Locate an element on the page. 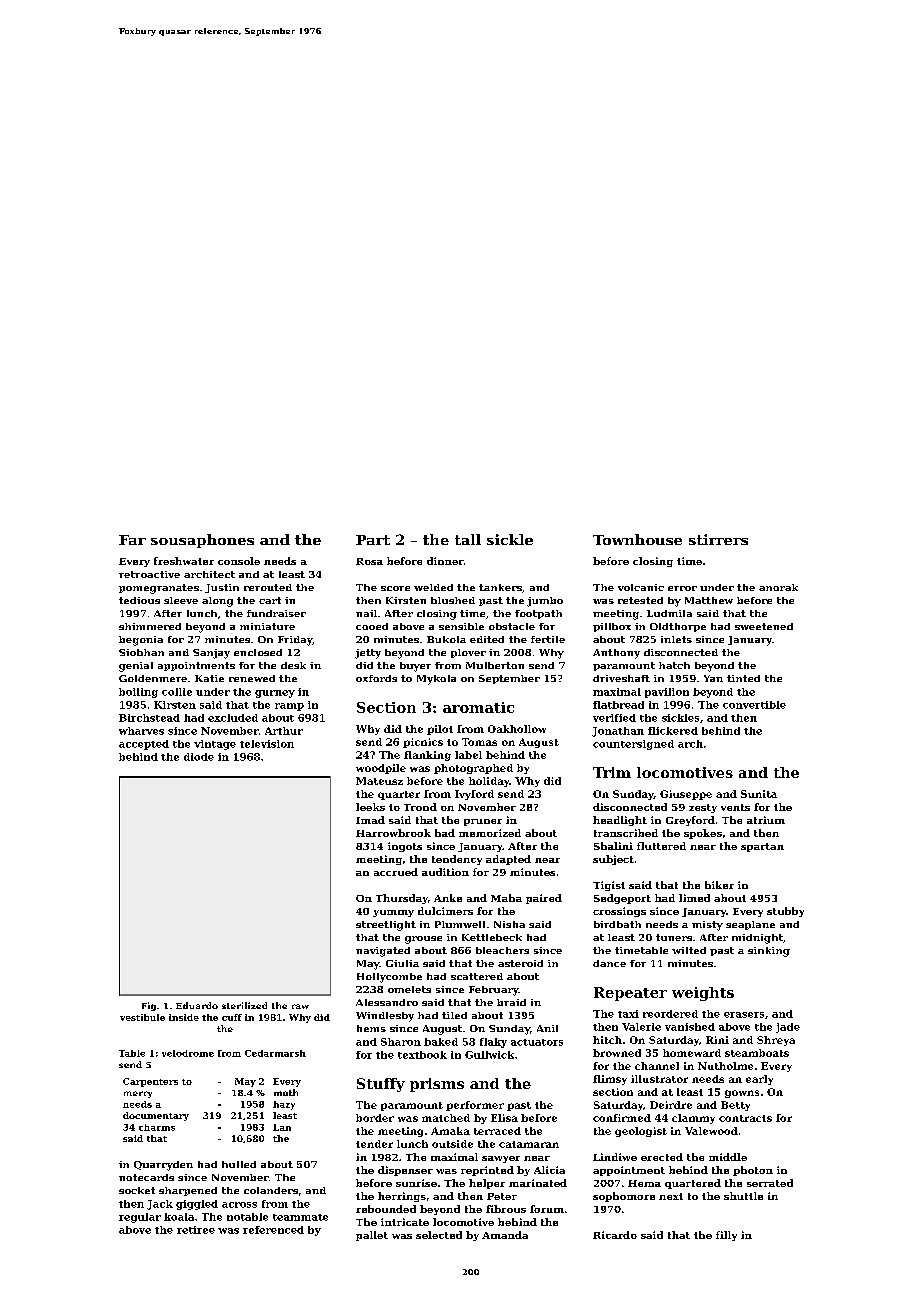  jumbo is located at coordinates (545, 602).
